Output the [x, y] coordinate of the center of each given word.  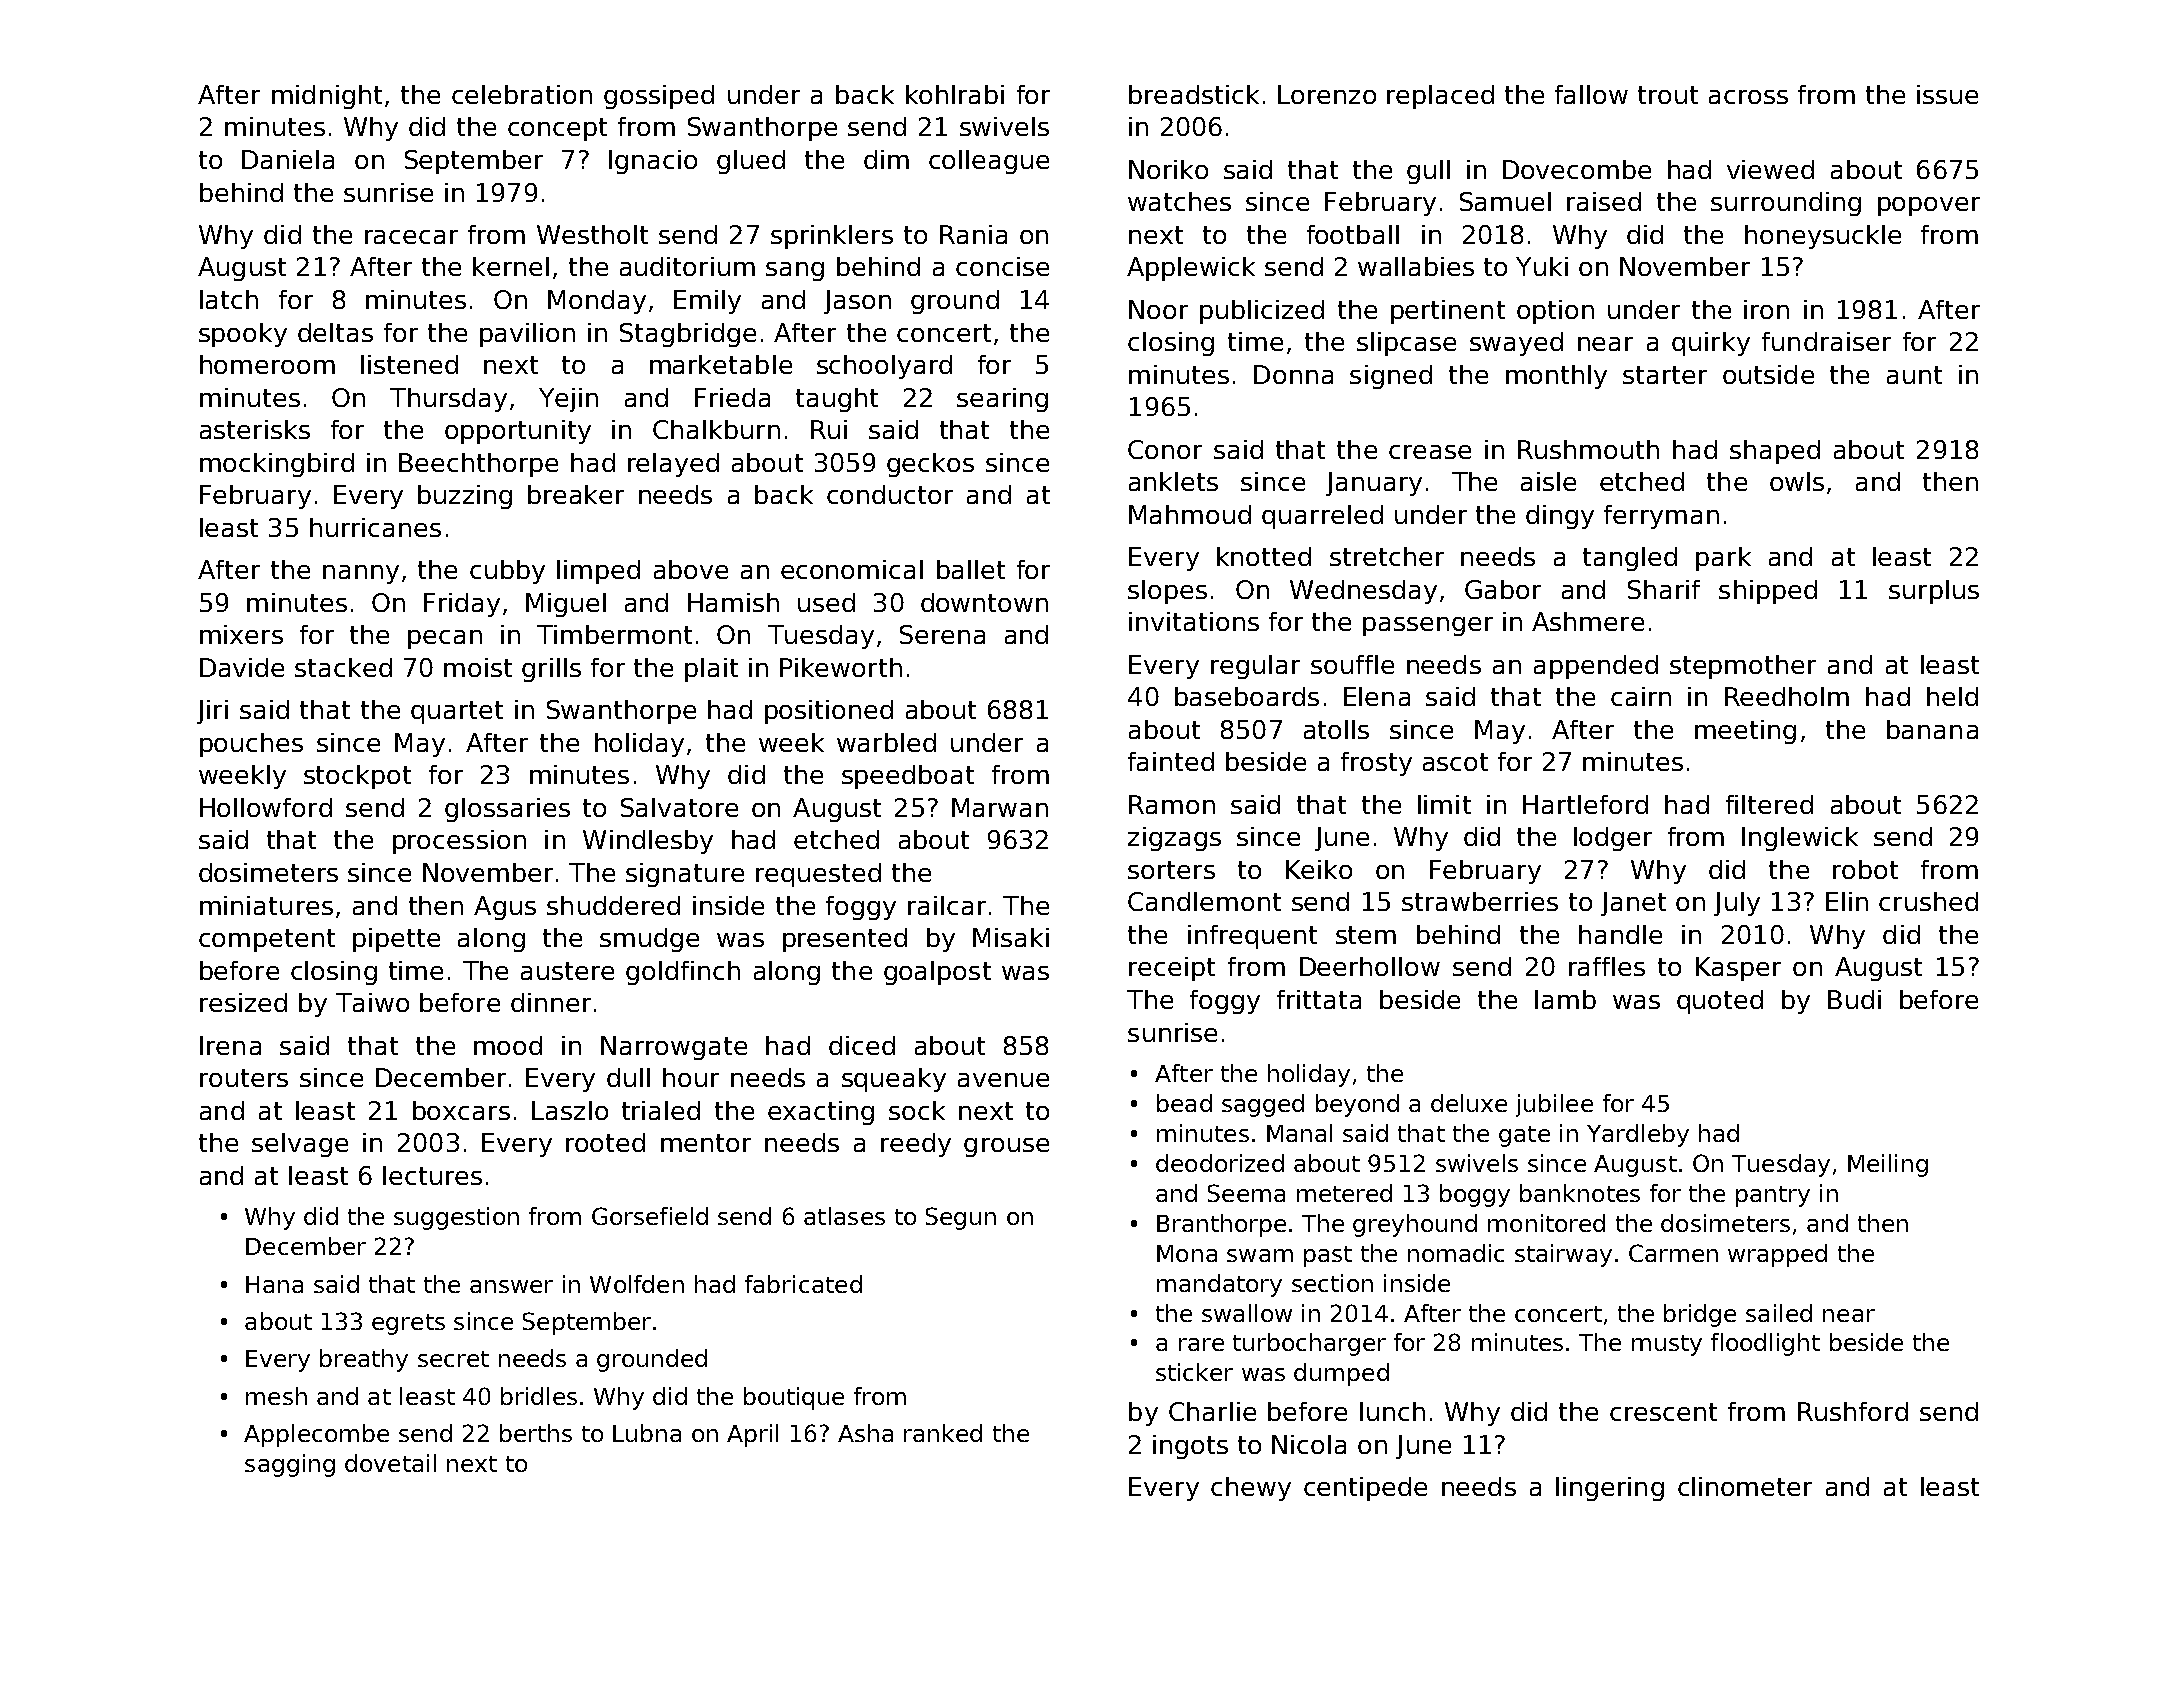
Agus [505, 908]
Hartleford [1585, 804]
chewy [1251, 1489]
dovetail [390, 1463]
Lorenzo [1327, 94]
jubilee [1554, 1105]
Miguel [566, 605]
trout [1668, 95]
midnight [327, 97]
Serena [942, 634]
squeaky [894, 1080]
